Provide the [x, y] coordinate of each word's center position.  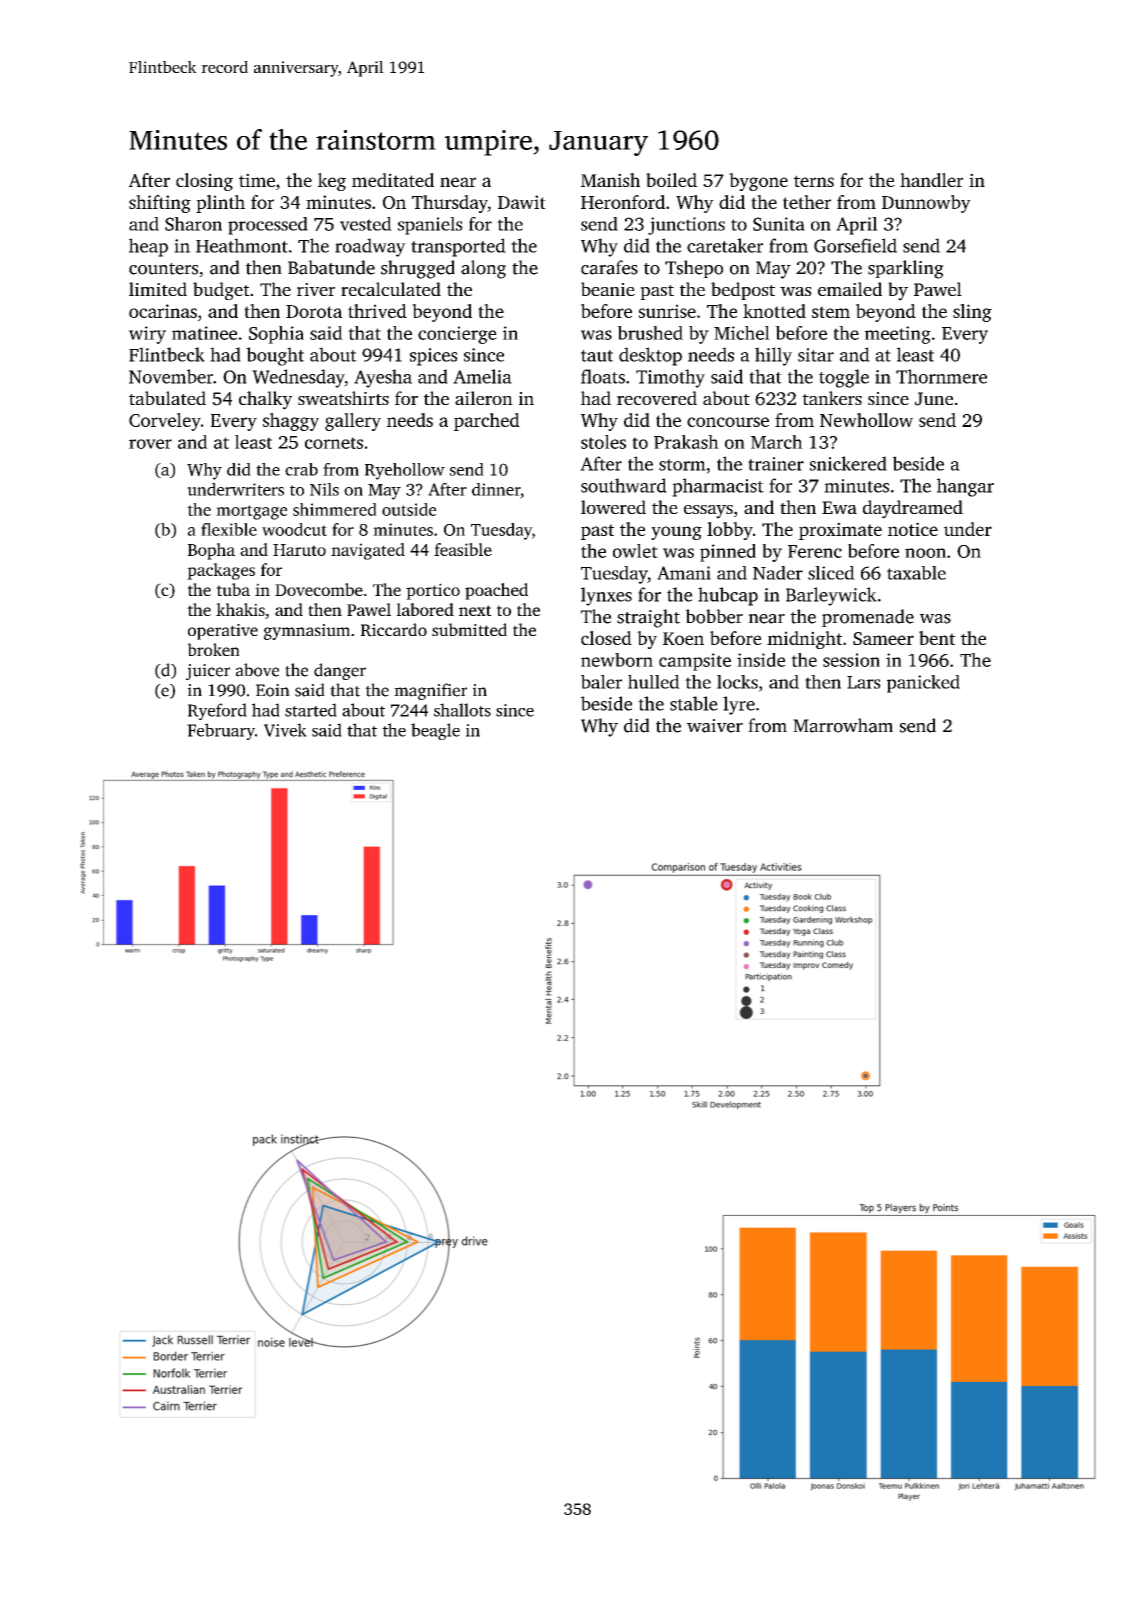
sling [972, 313]
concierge [457, 335]
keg [332, 182]
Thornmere [941, 376]
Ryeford [217, 711]
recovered [657, 398]
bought [275, 356]
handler [931, 180]
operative [223, 632]
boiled [671, 180]
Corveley [165, 422]
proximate [840, 531]
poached [496, 591]
